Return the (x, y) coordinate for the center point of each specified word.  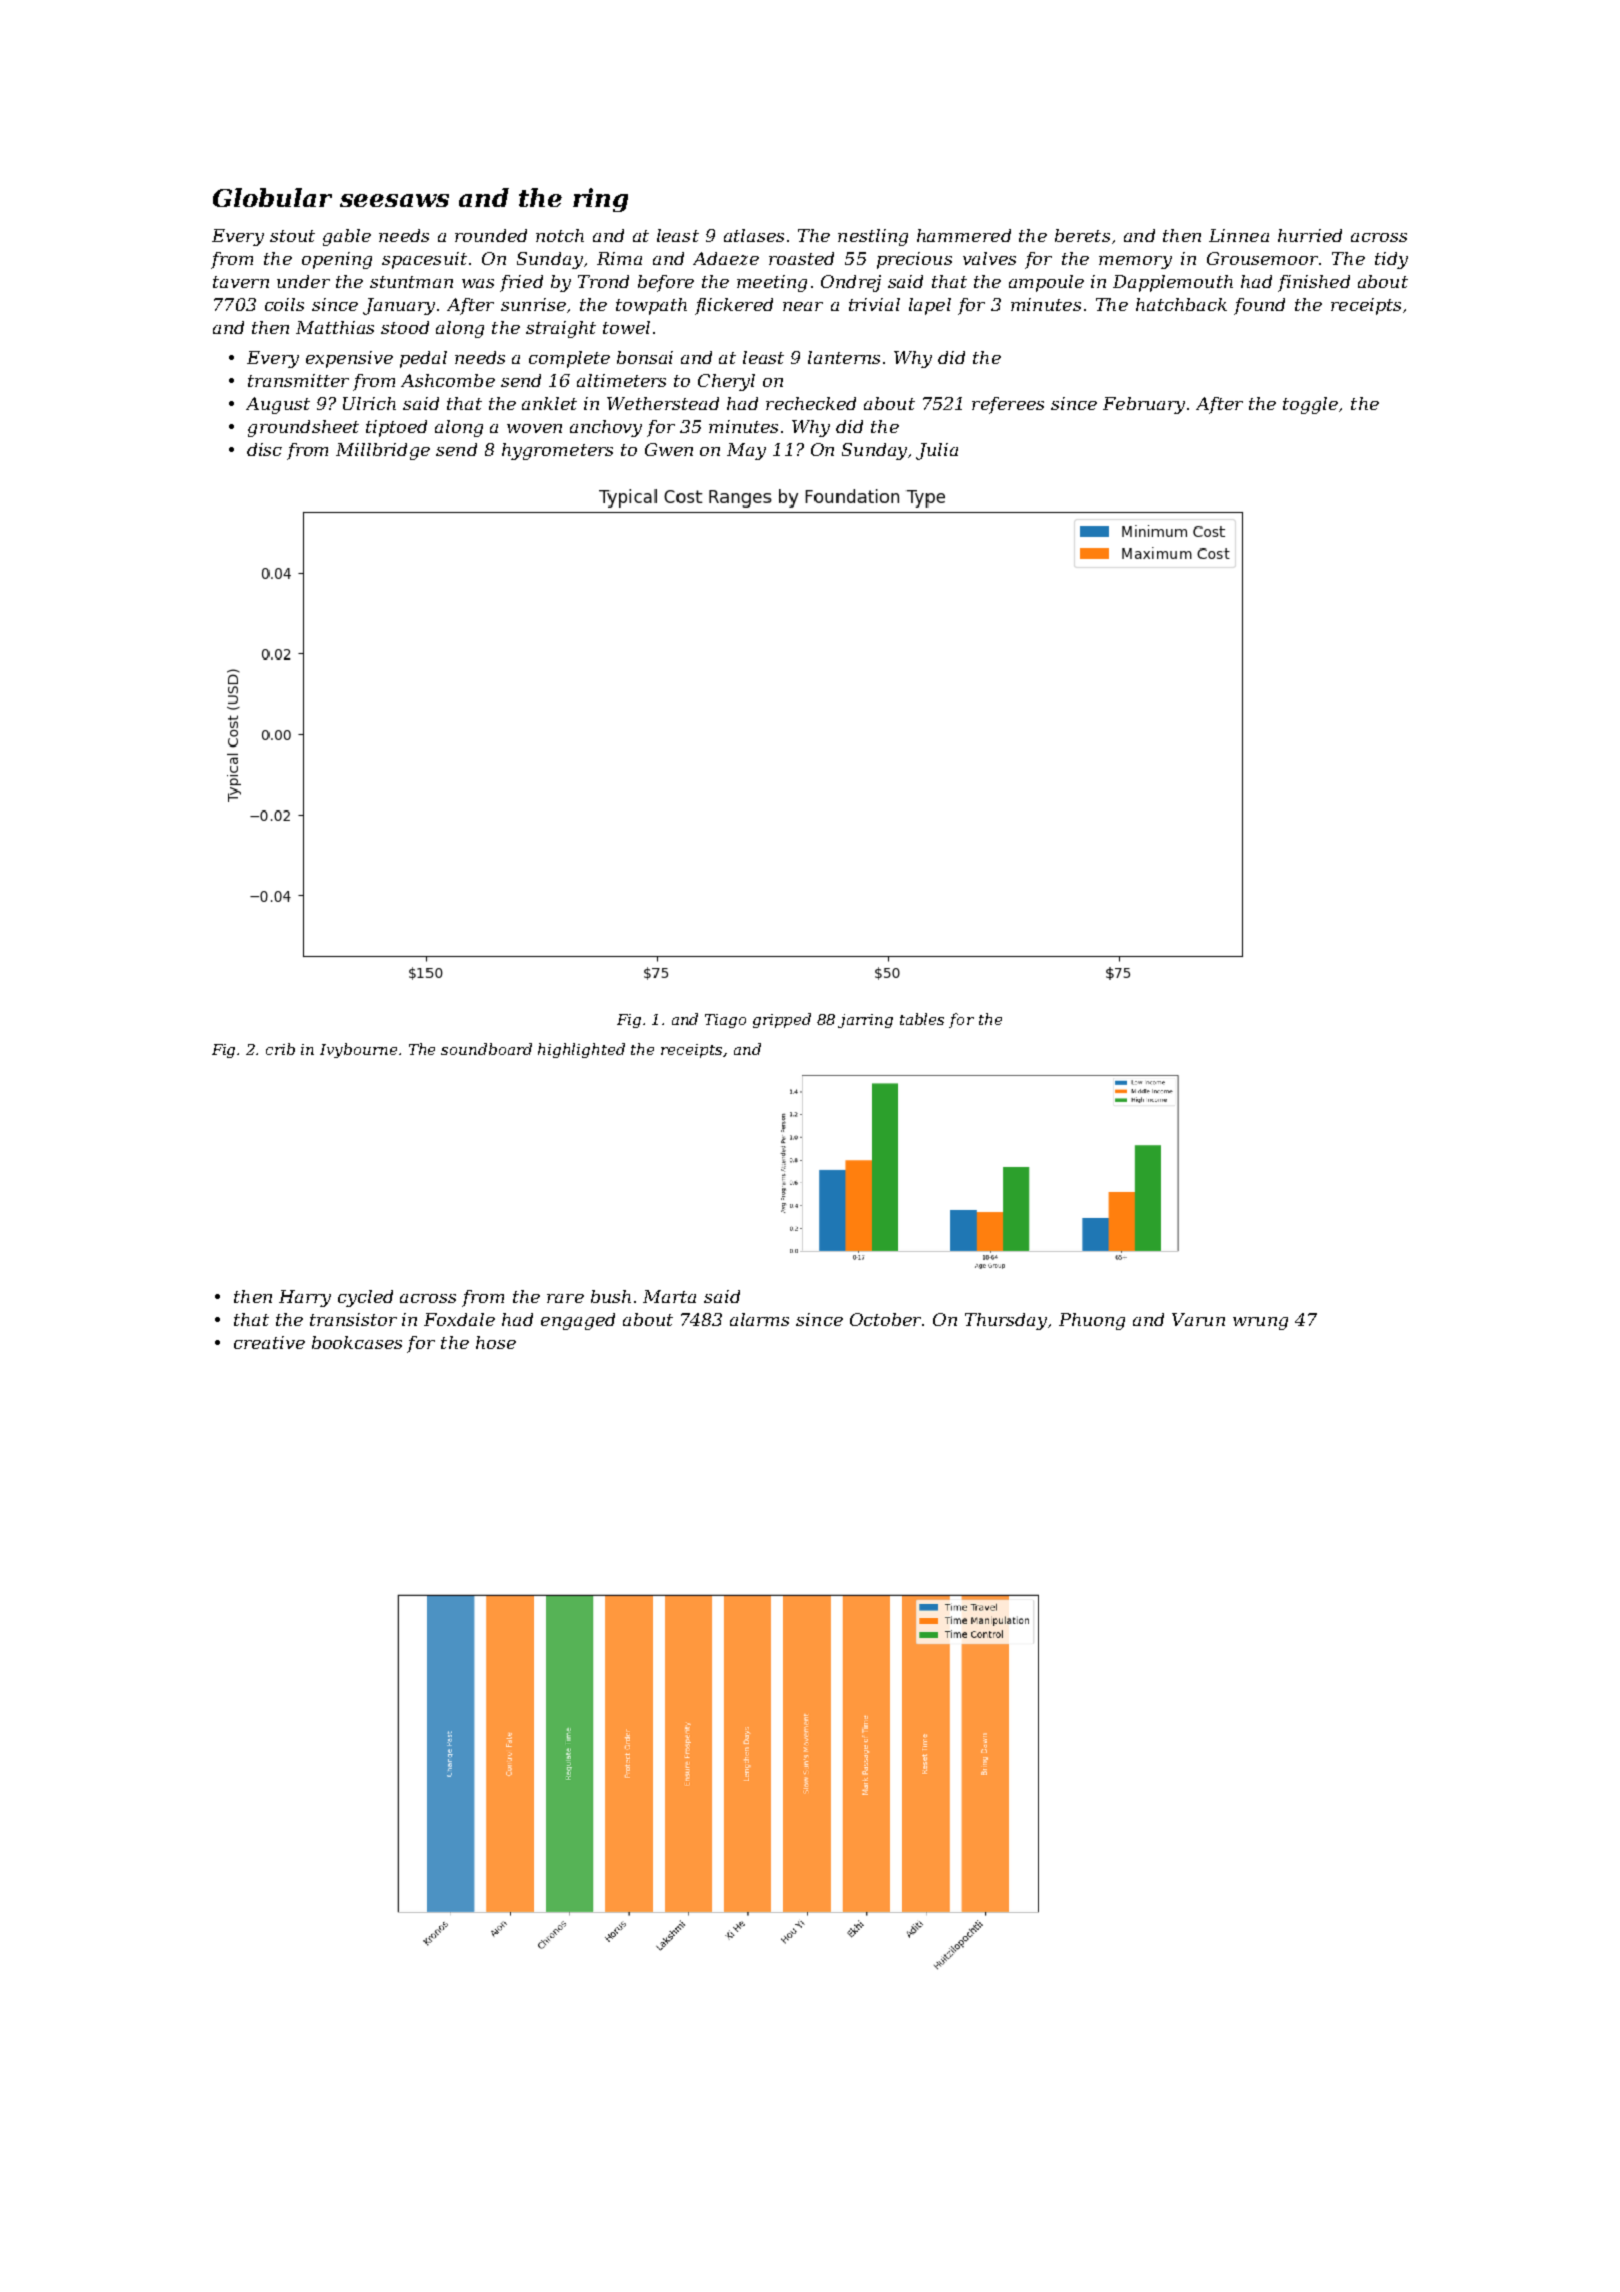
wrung (1260, 1323)
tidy (1391, 260)
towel (626, 327)
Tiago (725, 1021)
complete (569, 359)
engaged (578, 1321)
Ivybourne (358, 1050)
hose (496, 1342)
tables (922, 1019)
